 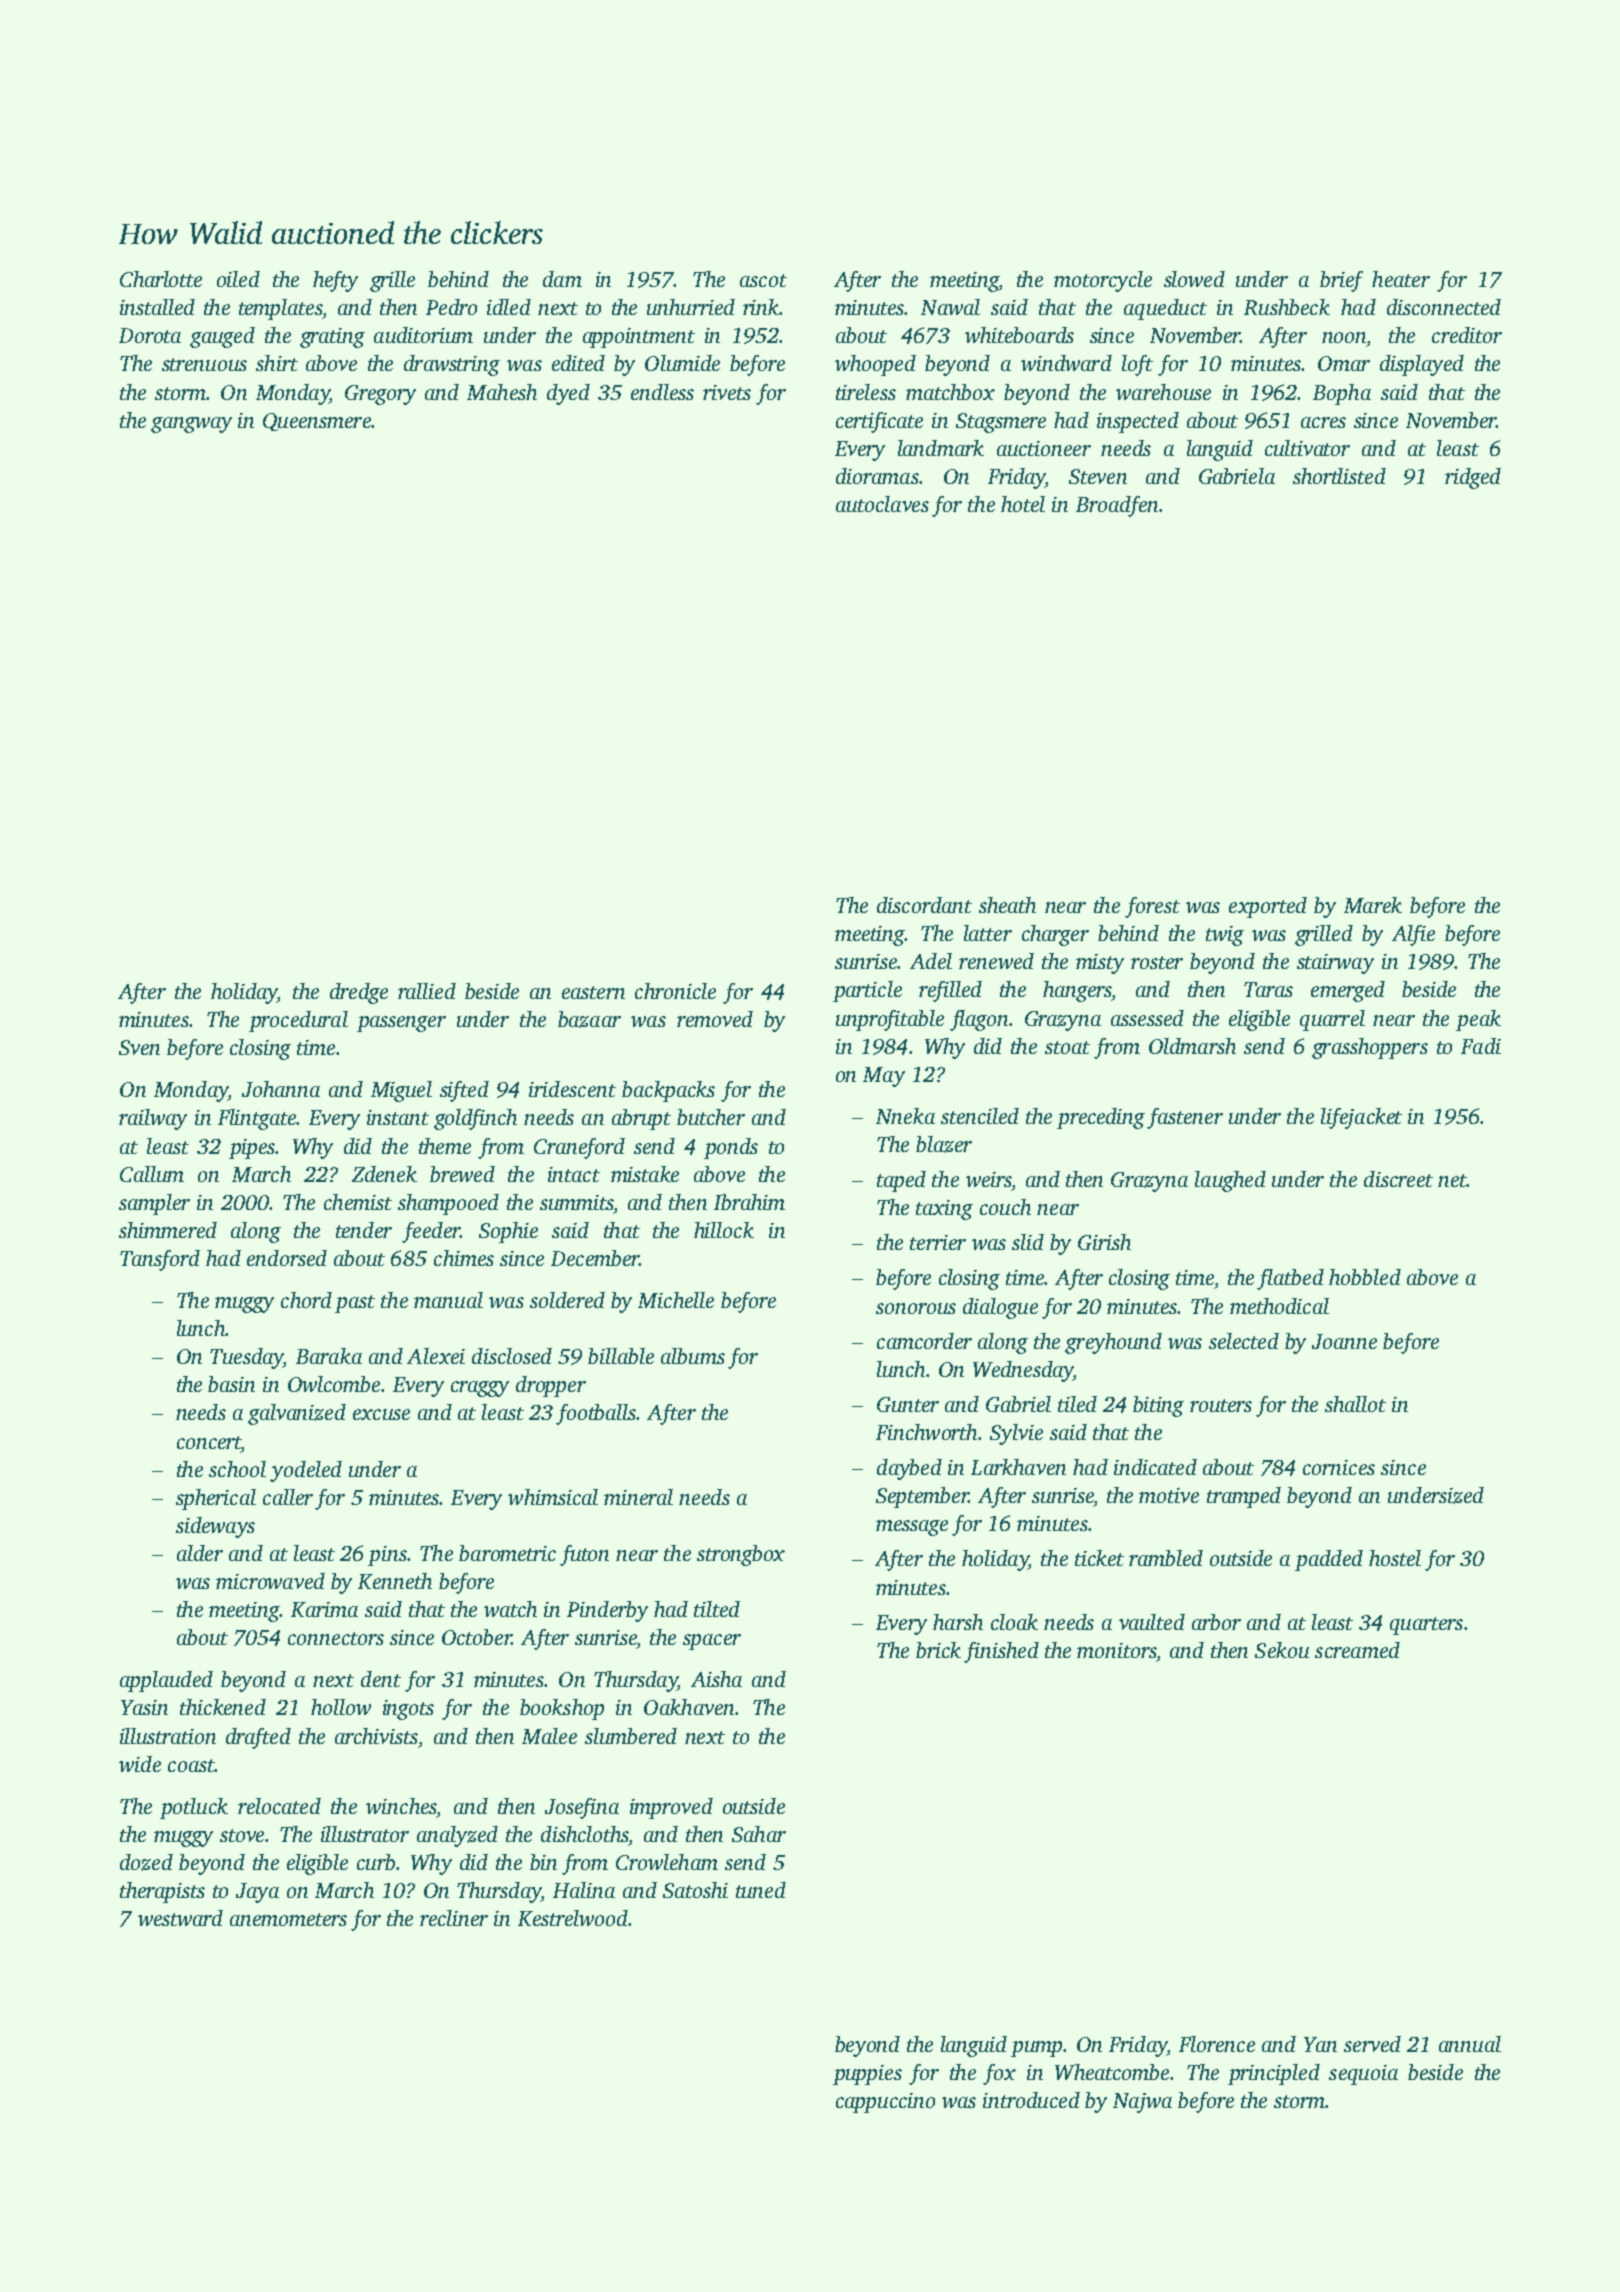 What do you see at coordinates (180, 1918) in the document?
I see `westward` at bounding box center [180, 1918].
